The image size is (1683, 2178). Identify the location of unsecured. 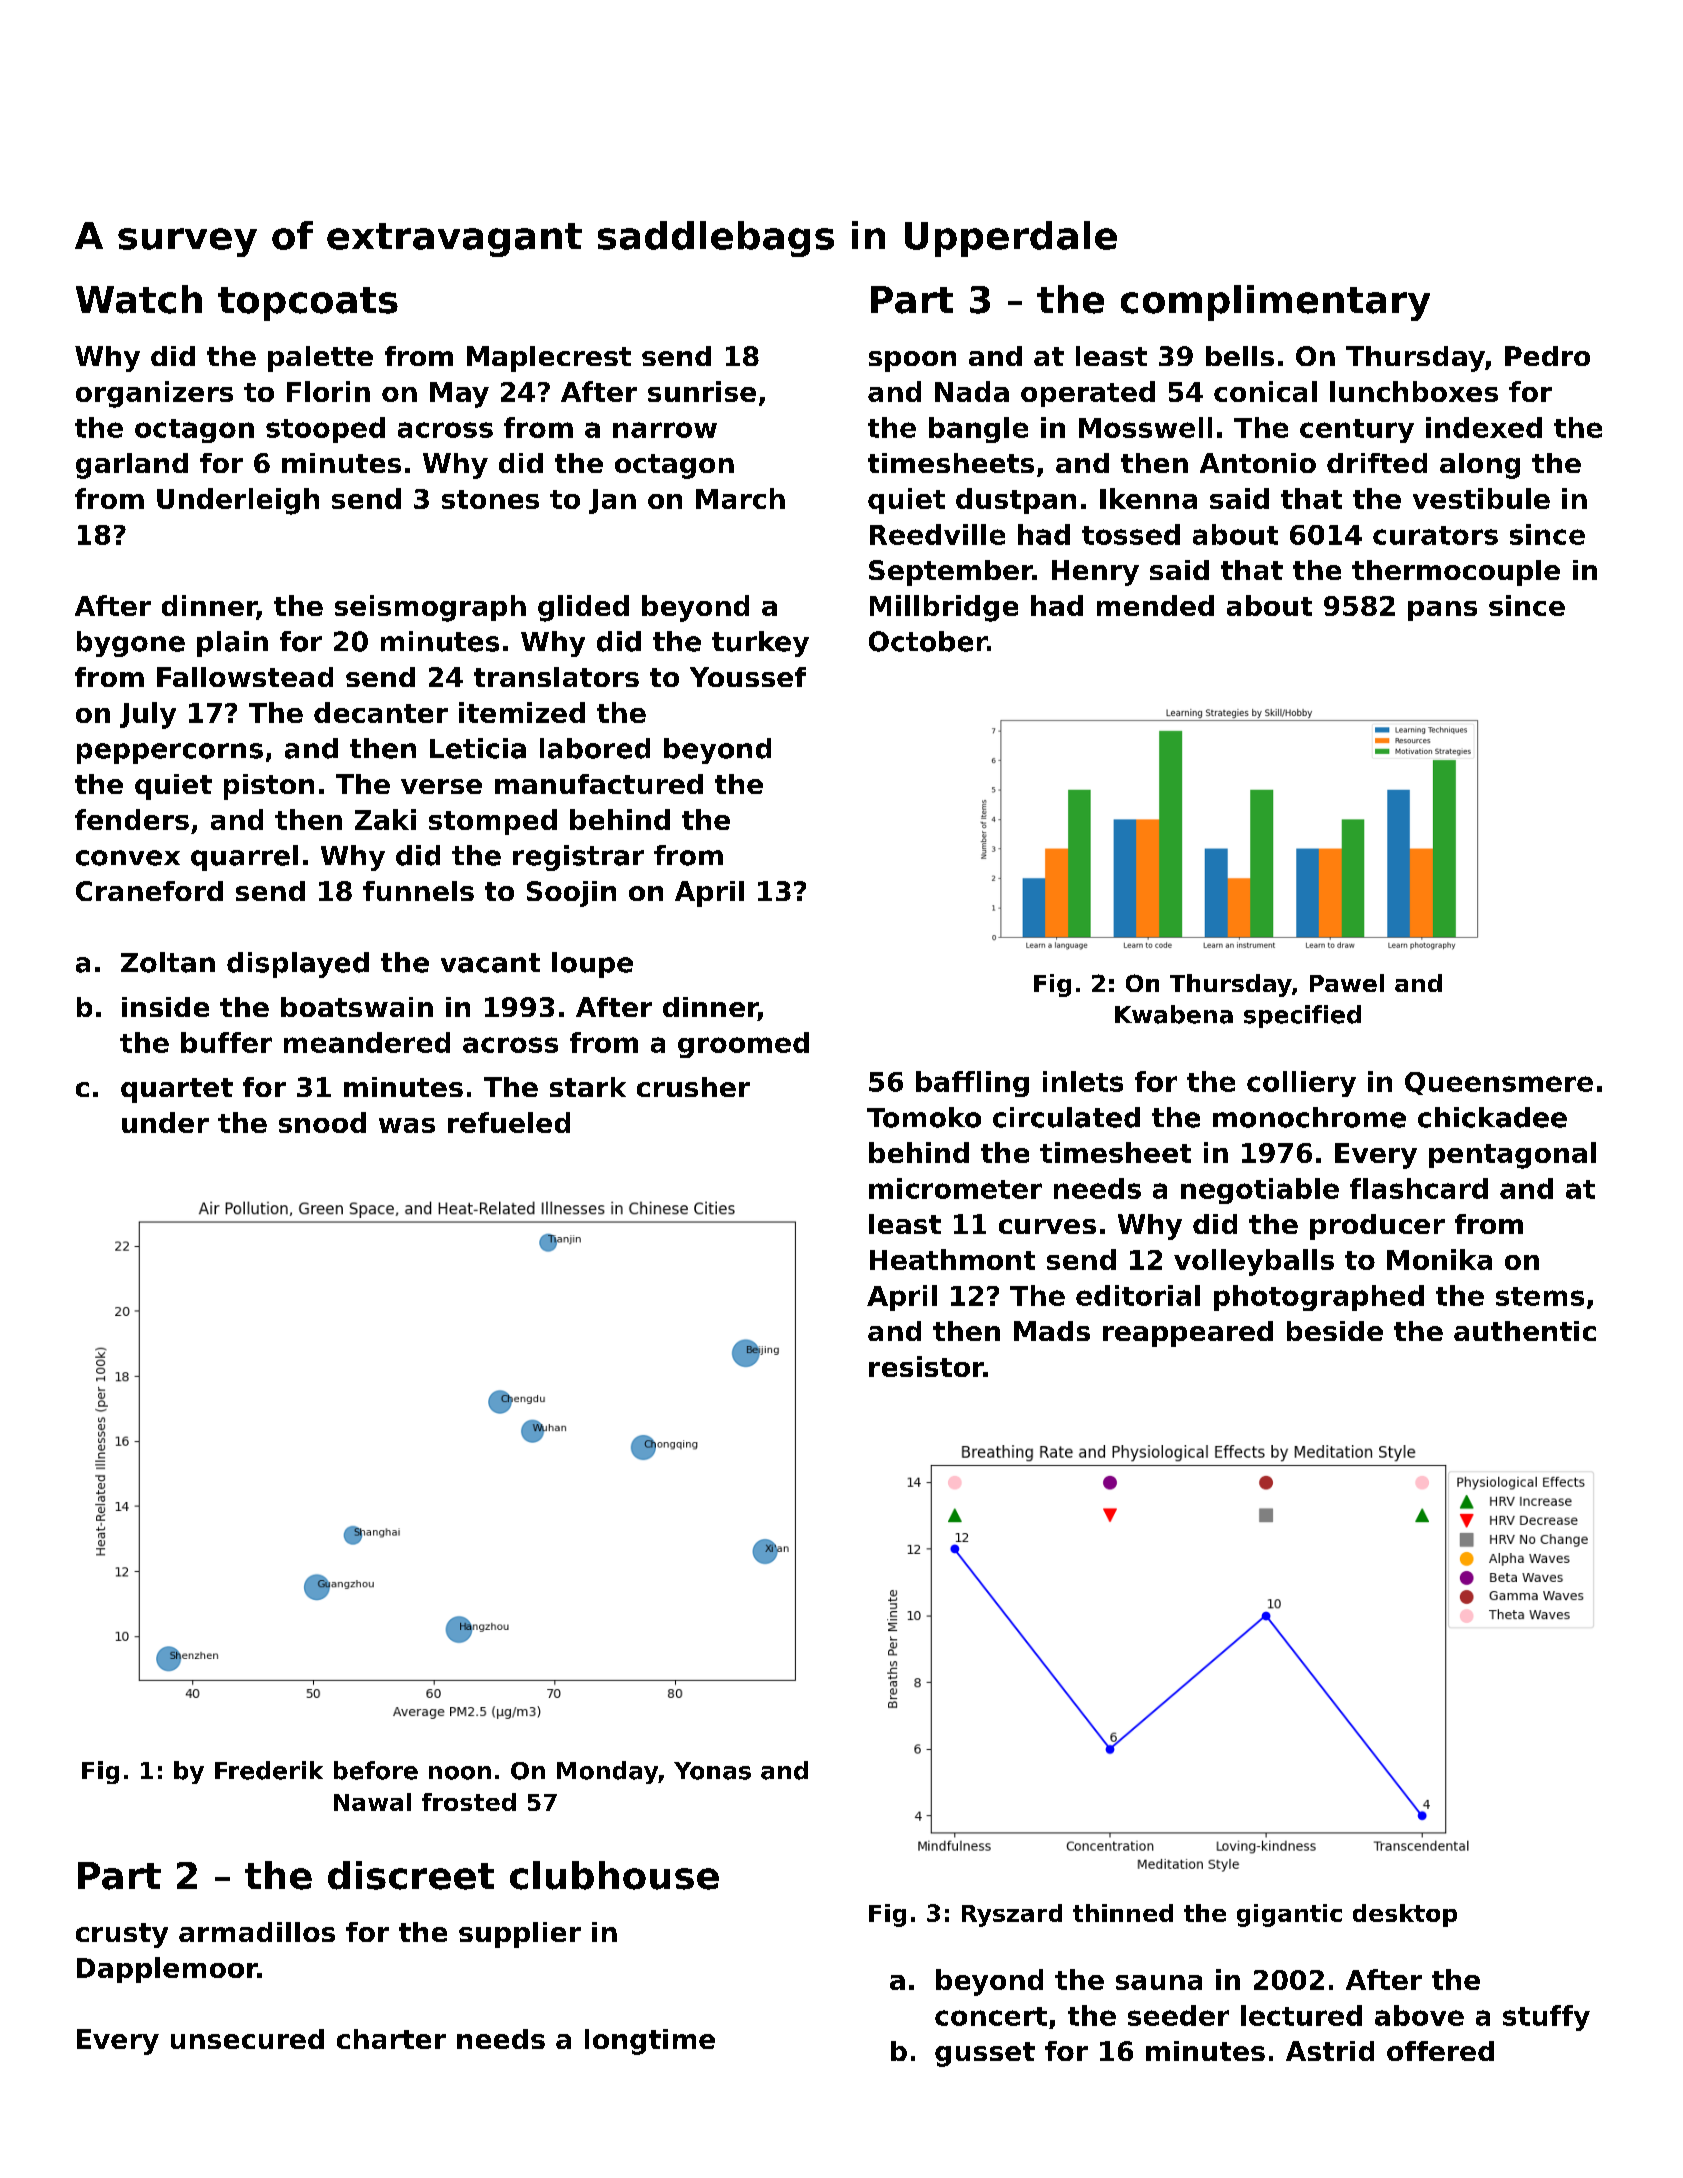
(247, 2039).
